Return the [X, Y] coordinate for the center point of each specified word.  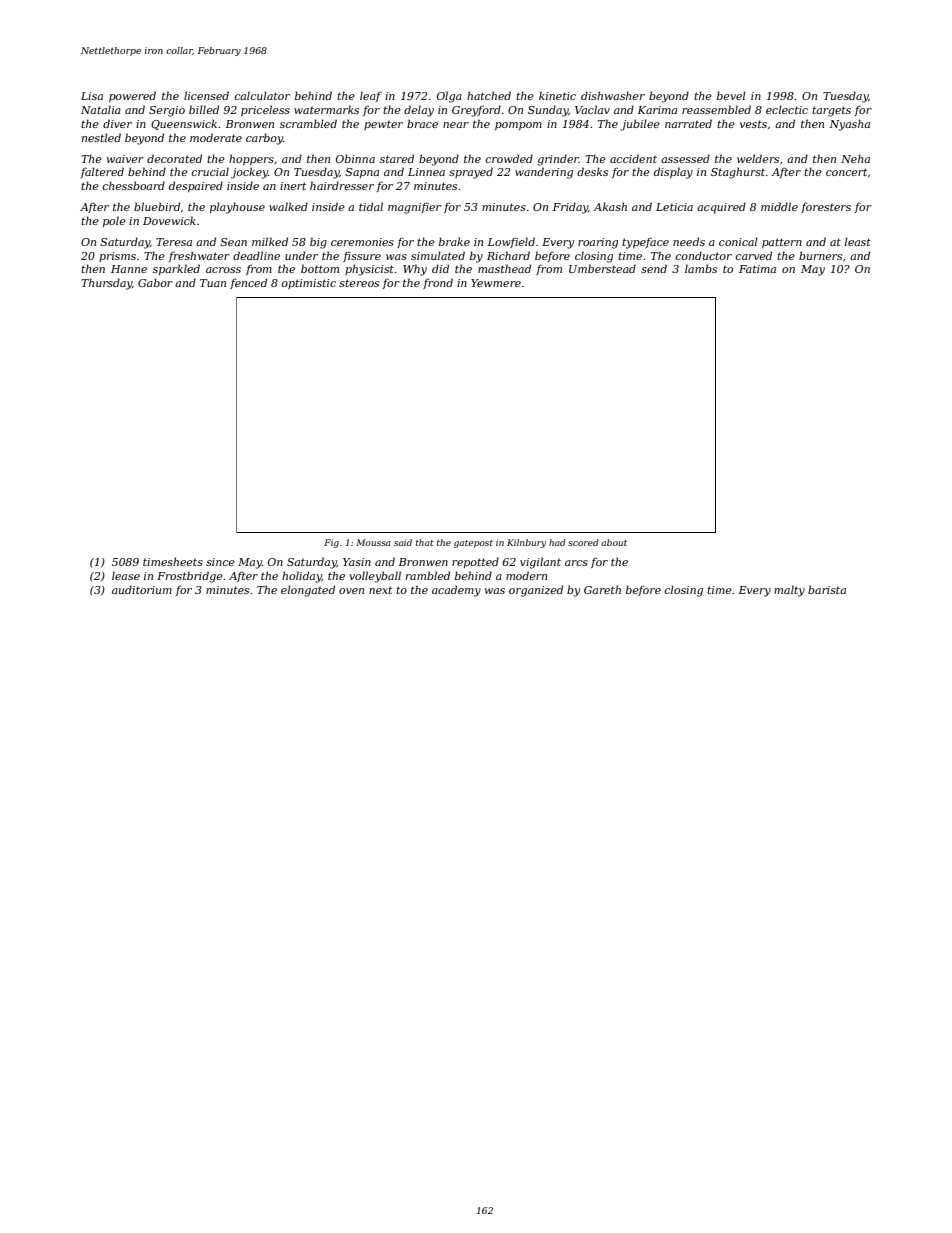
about [614, 542]
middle [779, 206]
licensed [206, 95]
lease [126, 575]
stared [397, 158]
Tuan [213, 283]
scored [583, 542]
